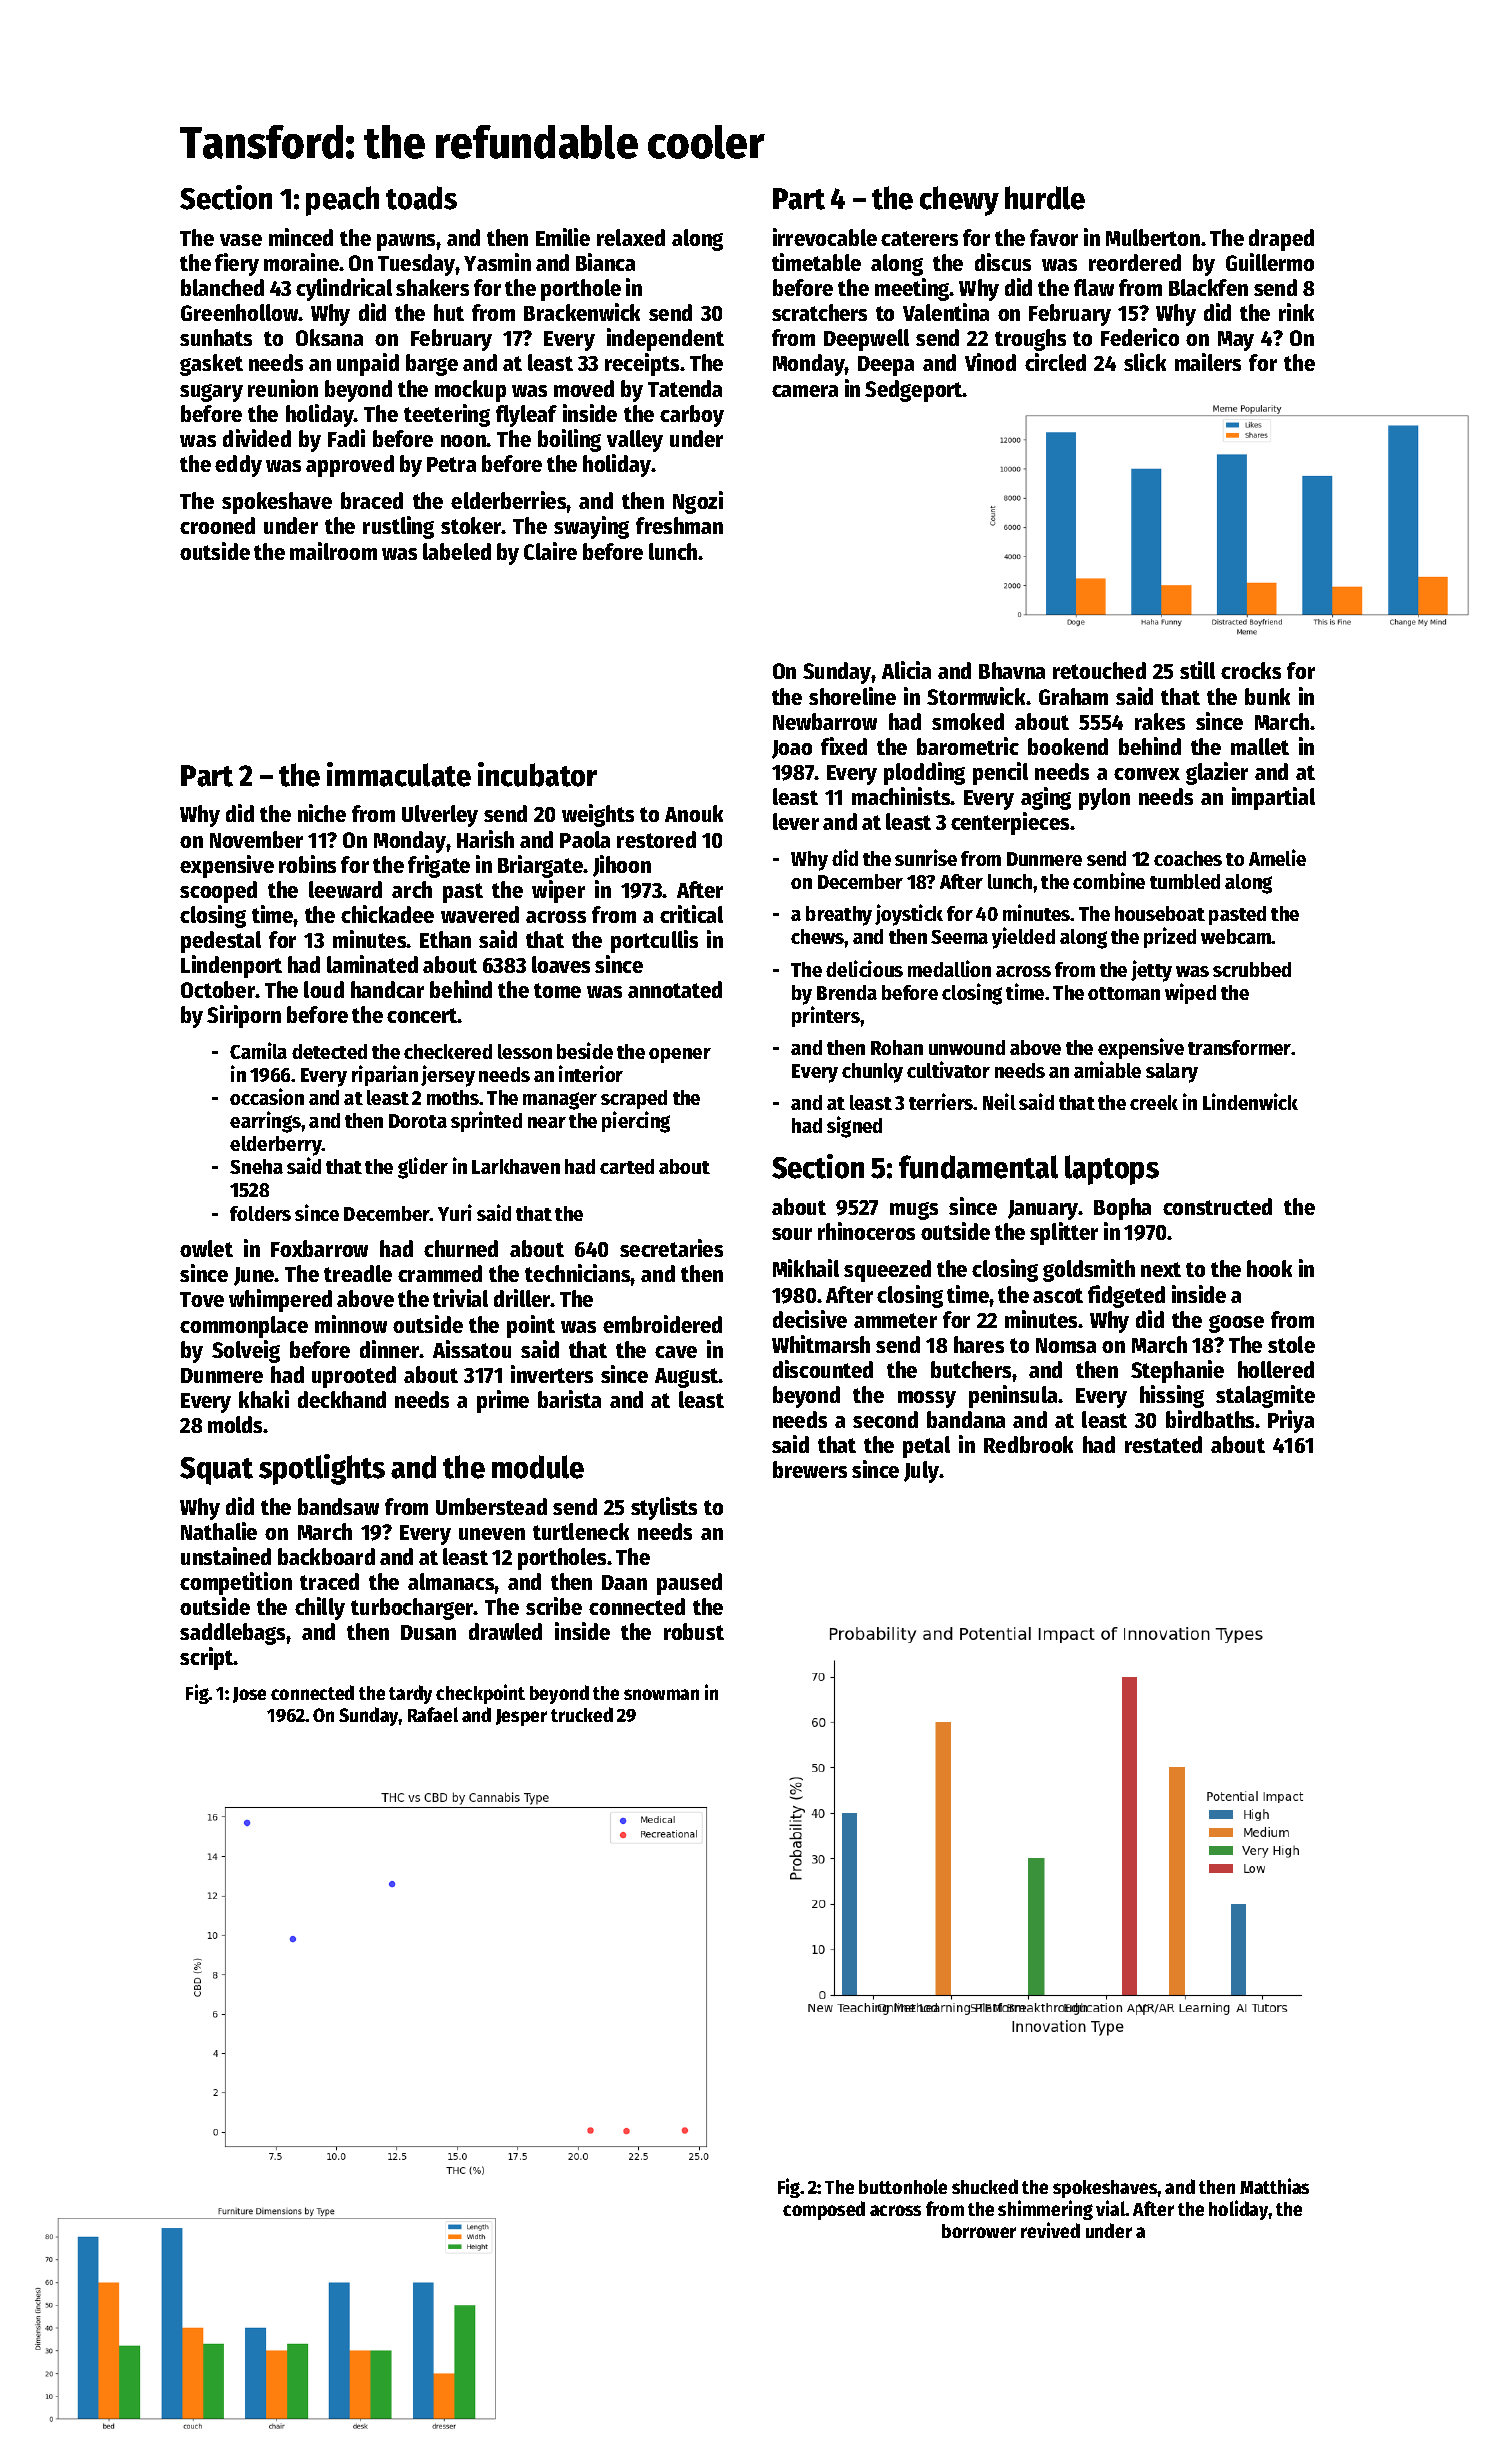 This screenshot has height=2464, width=1496. Describe the element at coordinates (1291, 1421) in the screenshot. I see `Priya` at that location.
